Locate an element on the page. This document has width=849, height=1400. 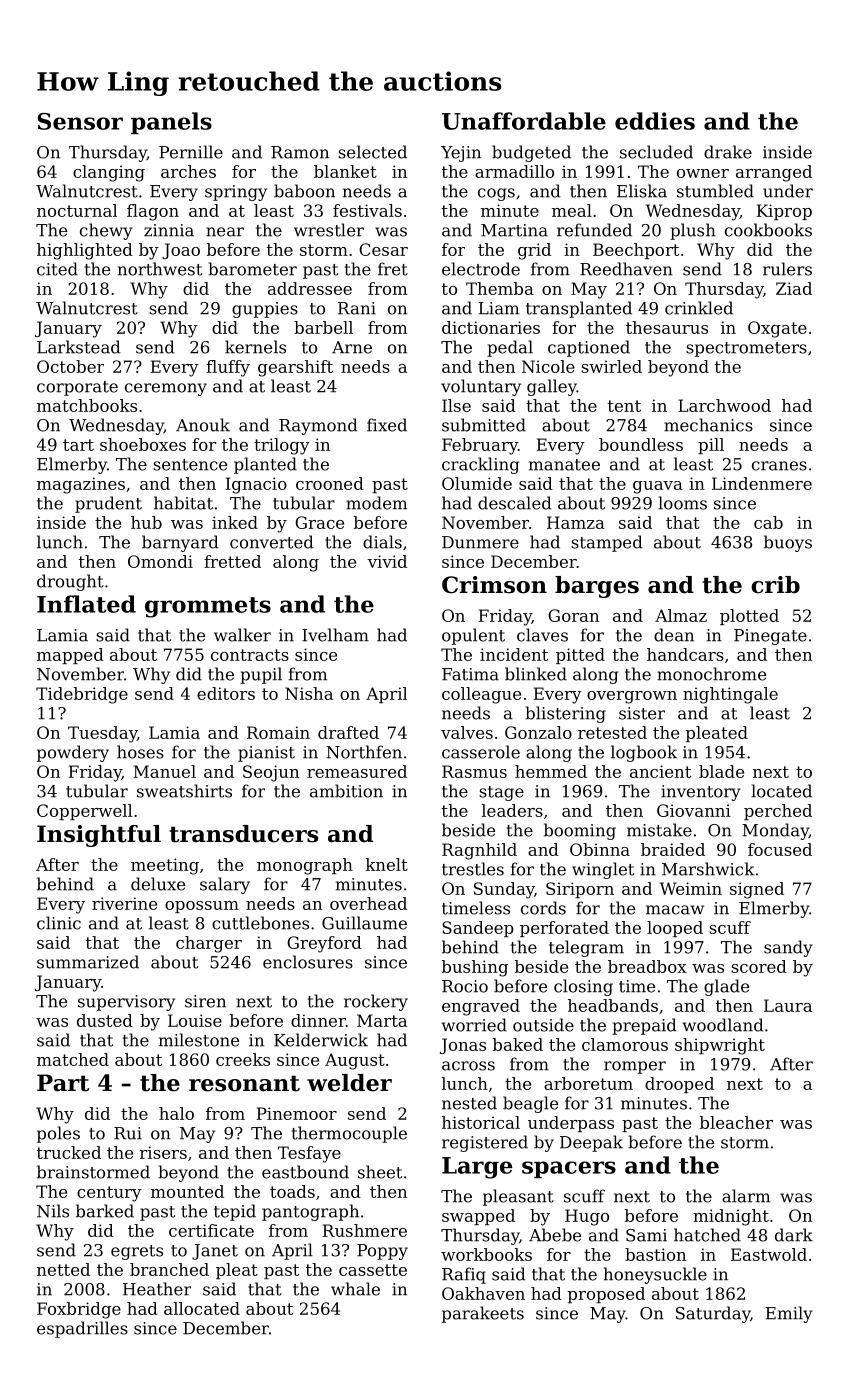
eddies is located at coordinates (655, 121).
